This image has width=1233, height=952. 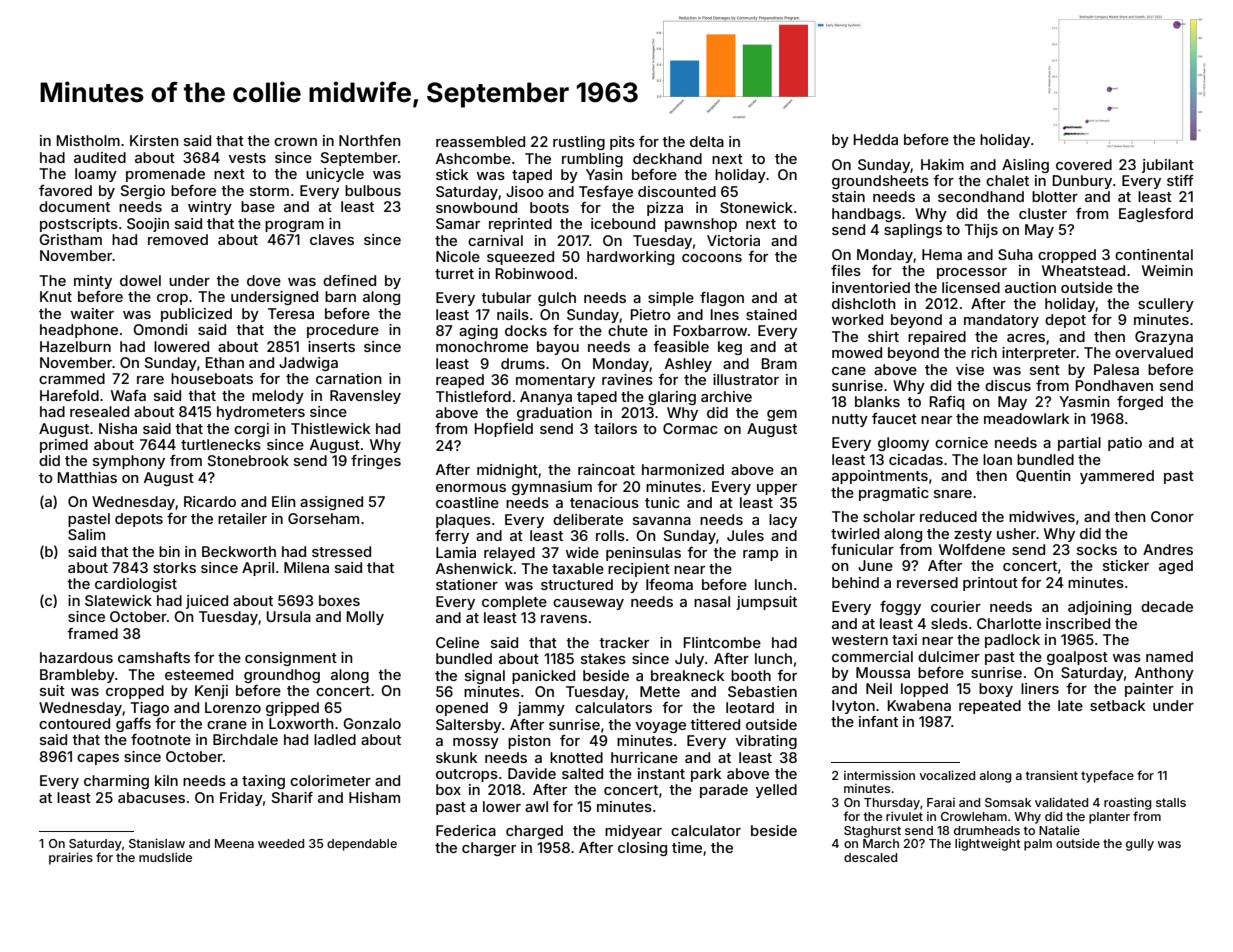 I want to click on snowbound, so click(x=476, y=207).
